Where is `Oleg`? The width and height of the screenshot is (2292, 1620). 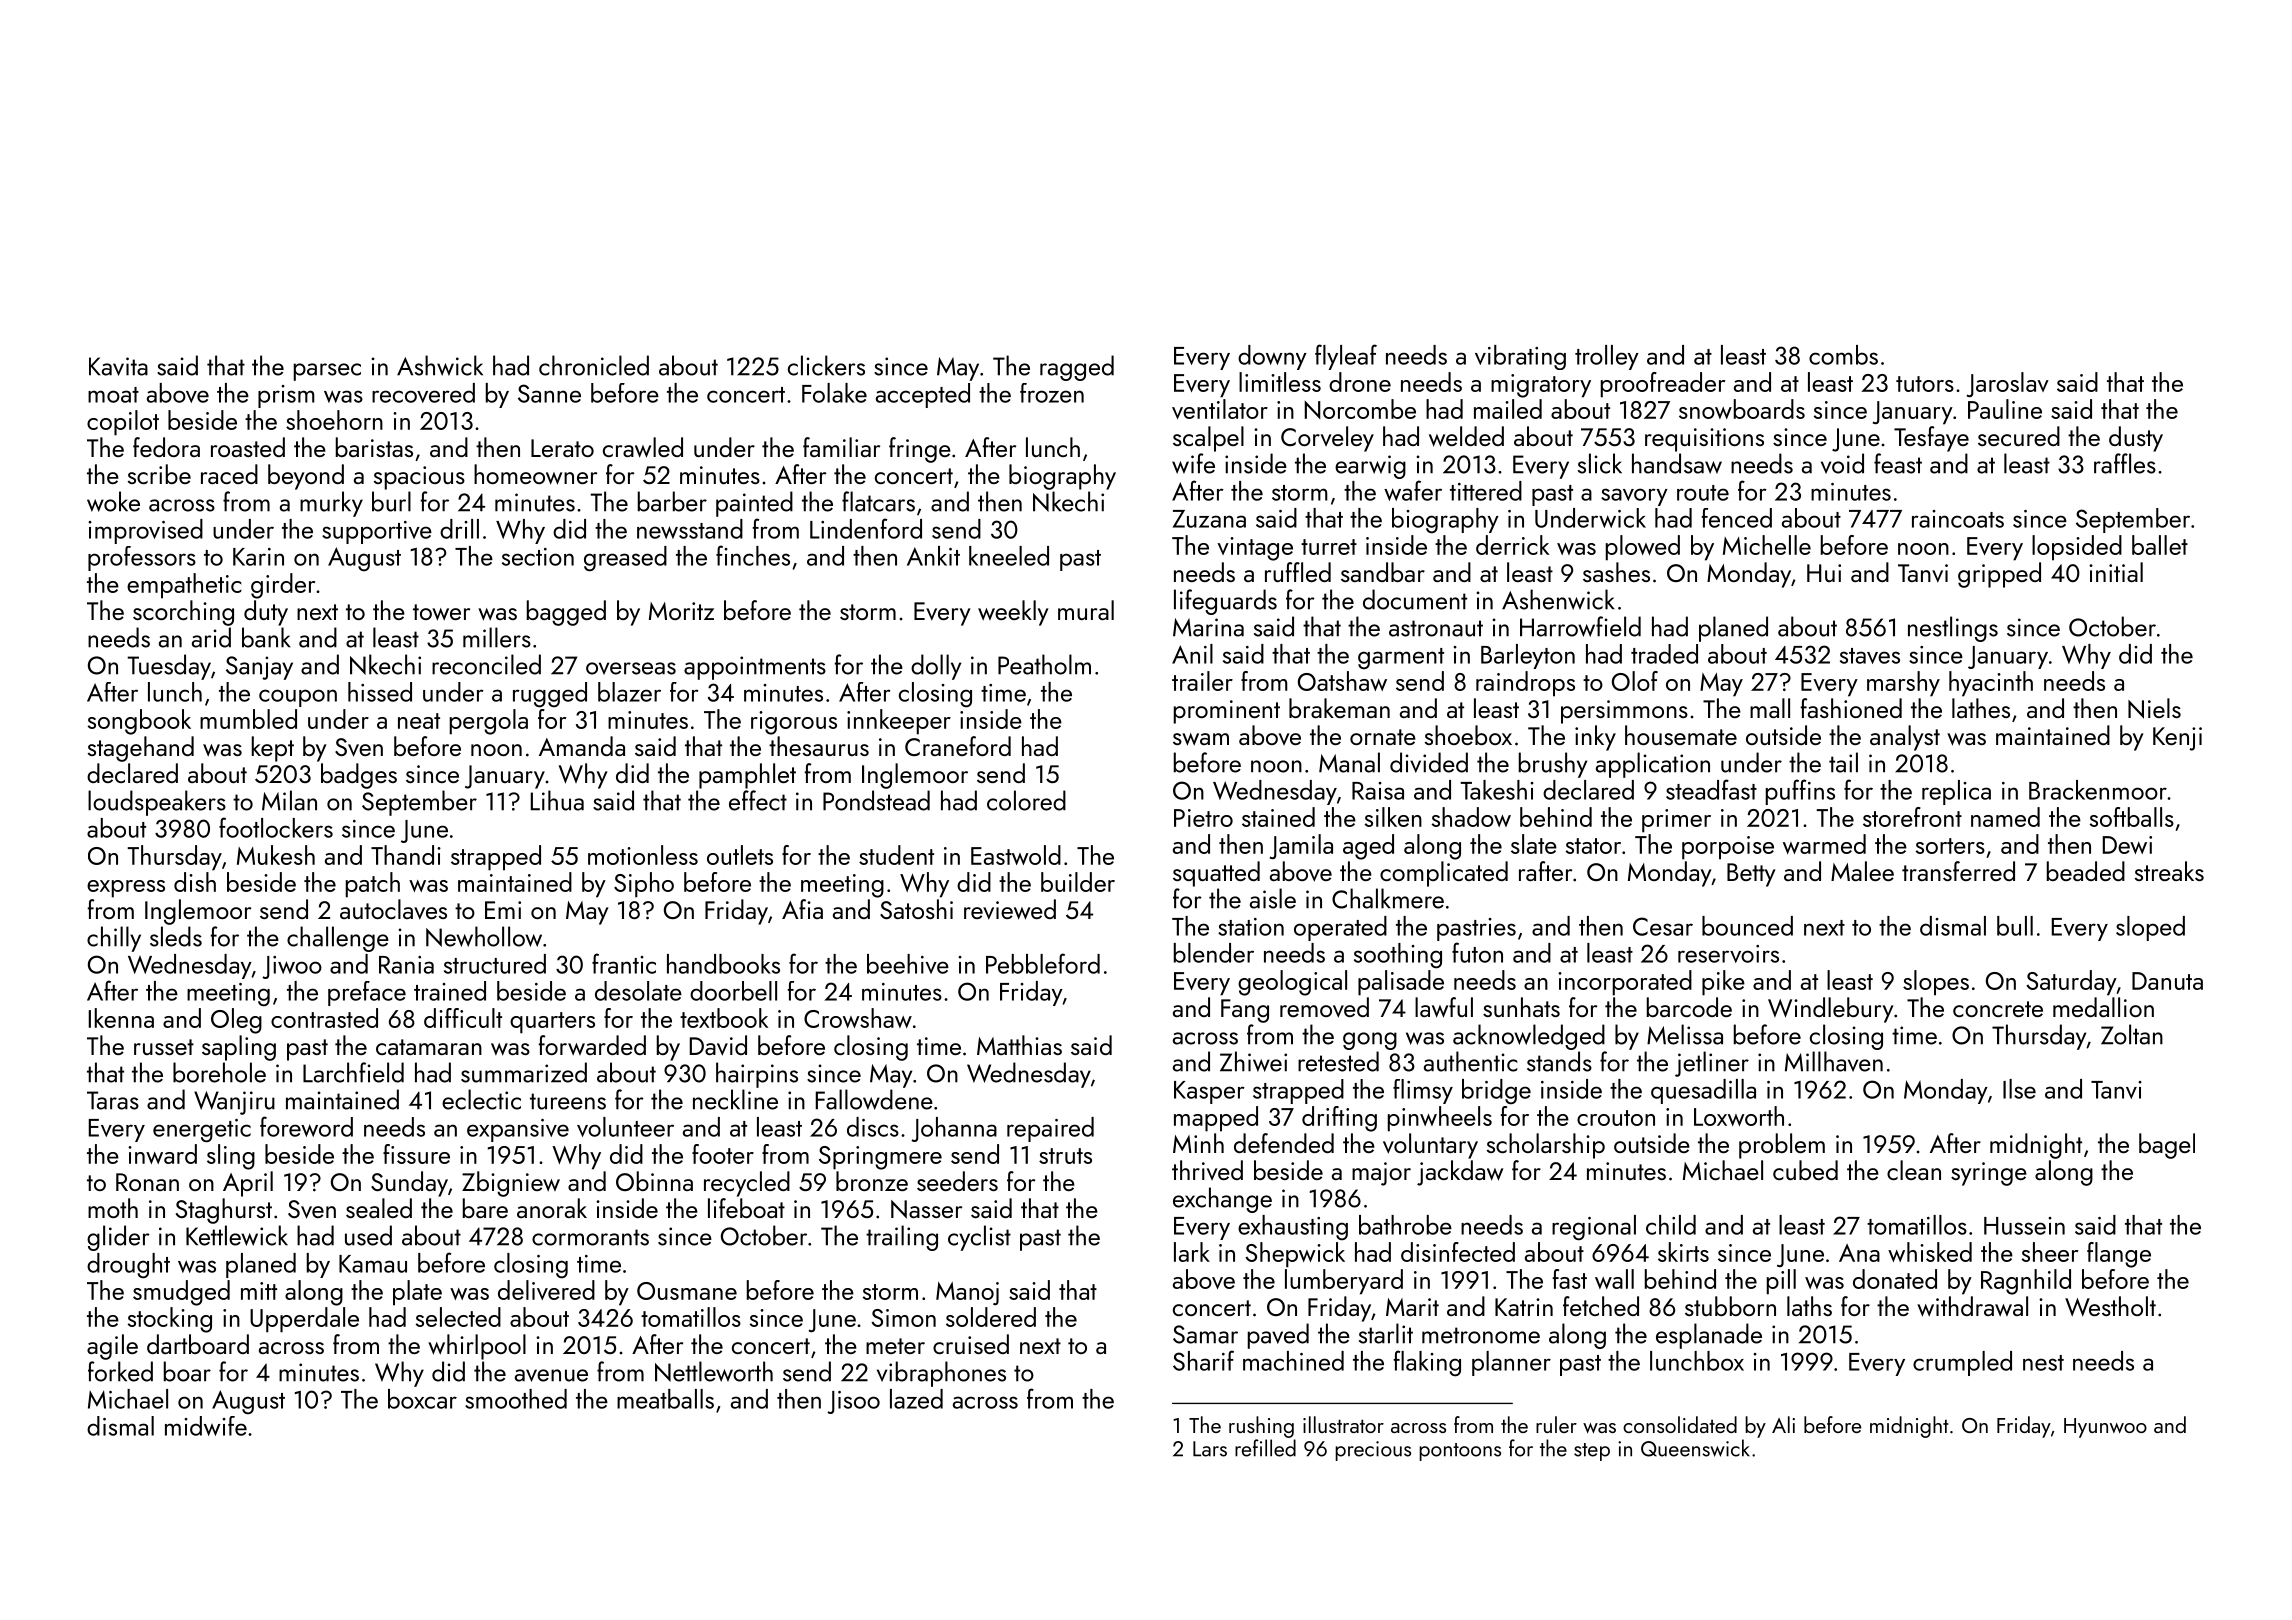 Oleg is located at coordinates (236, 1021).
